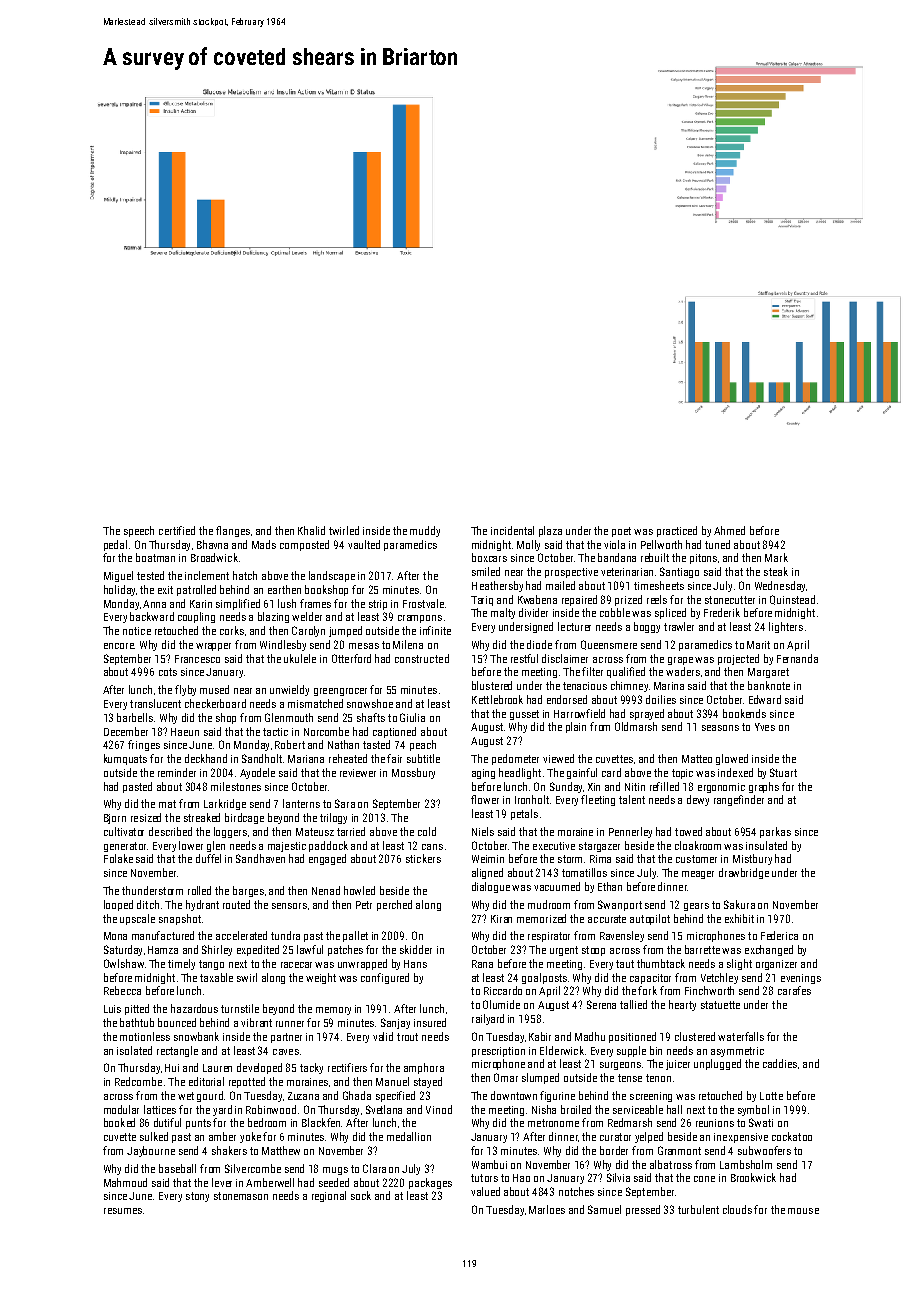  What do you see at coordinates (547, 1209) in the page?
I see `Marloes` at bounding box center [547, 1209].
